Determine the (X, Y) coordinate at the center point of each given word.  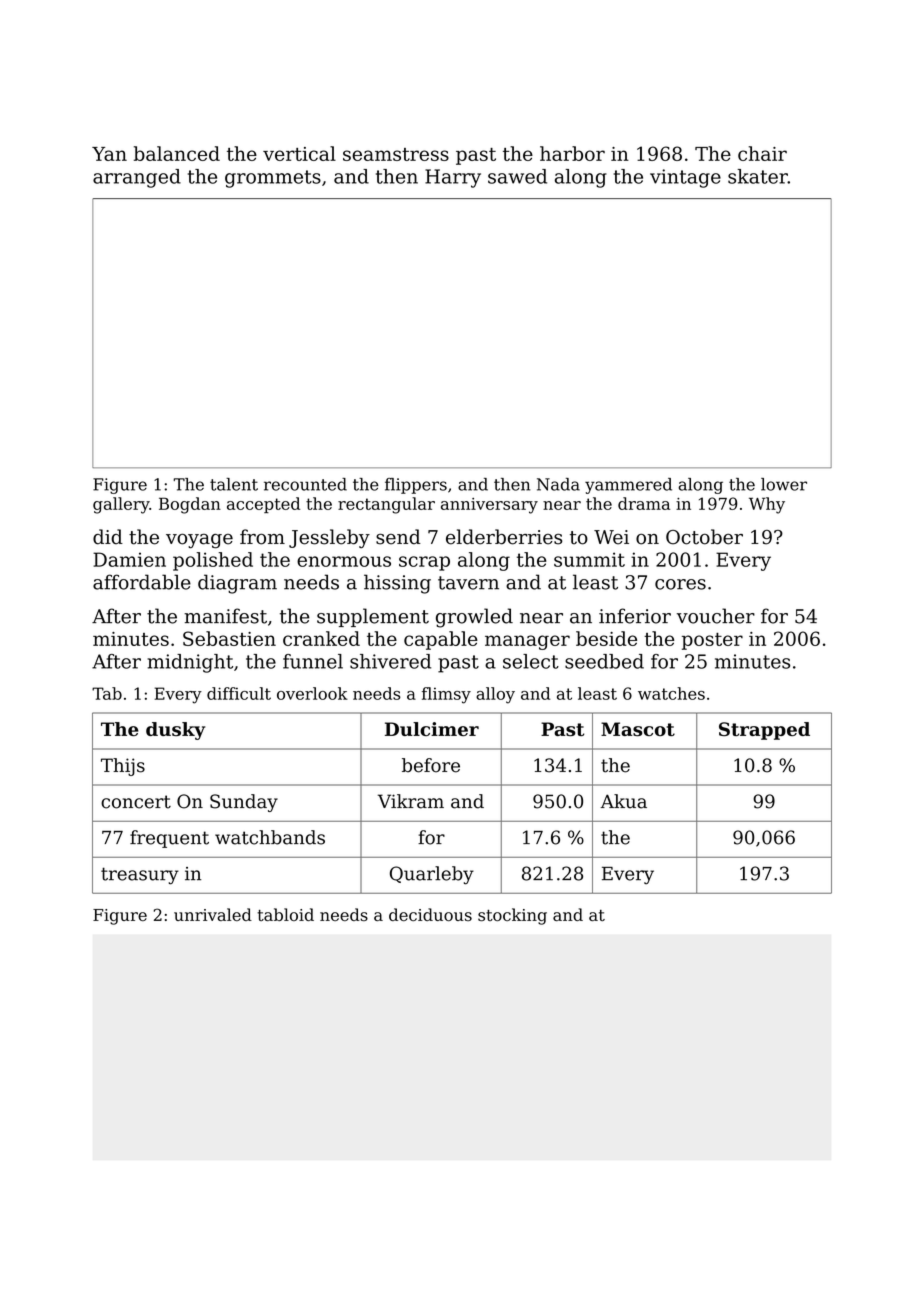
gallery (121, 505)
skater (758, 176)
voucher (716, 616)
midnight (190, 663)
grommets (273, 179)
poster (712, 641)
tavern (468, 583)
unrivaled (213, 914)
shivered (390, 661)
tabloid (285, 914)
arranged (137, 178)
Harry (453, 178)
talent (234, 484)
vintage (685, 178)
